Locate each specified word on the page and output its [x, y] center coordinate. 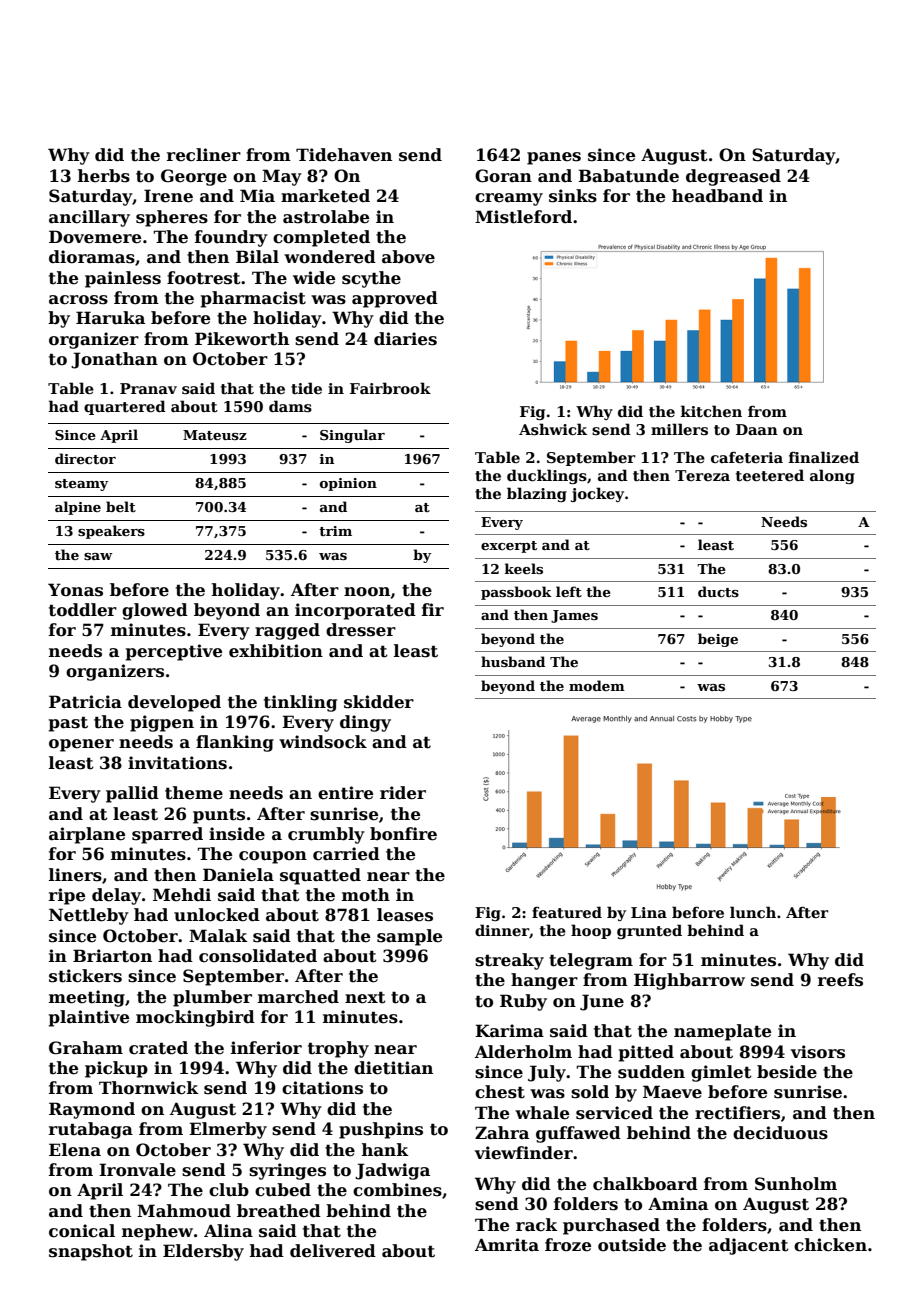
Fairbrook [390, 388]
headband [717, 196]
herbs [104, 176]
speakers [111, 532]
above [408, 257]
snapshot [91, 1252]
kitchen [711, 411]
